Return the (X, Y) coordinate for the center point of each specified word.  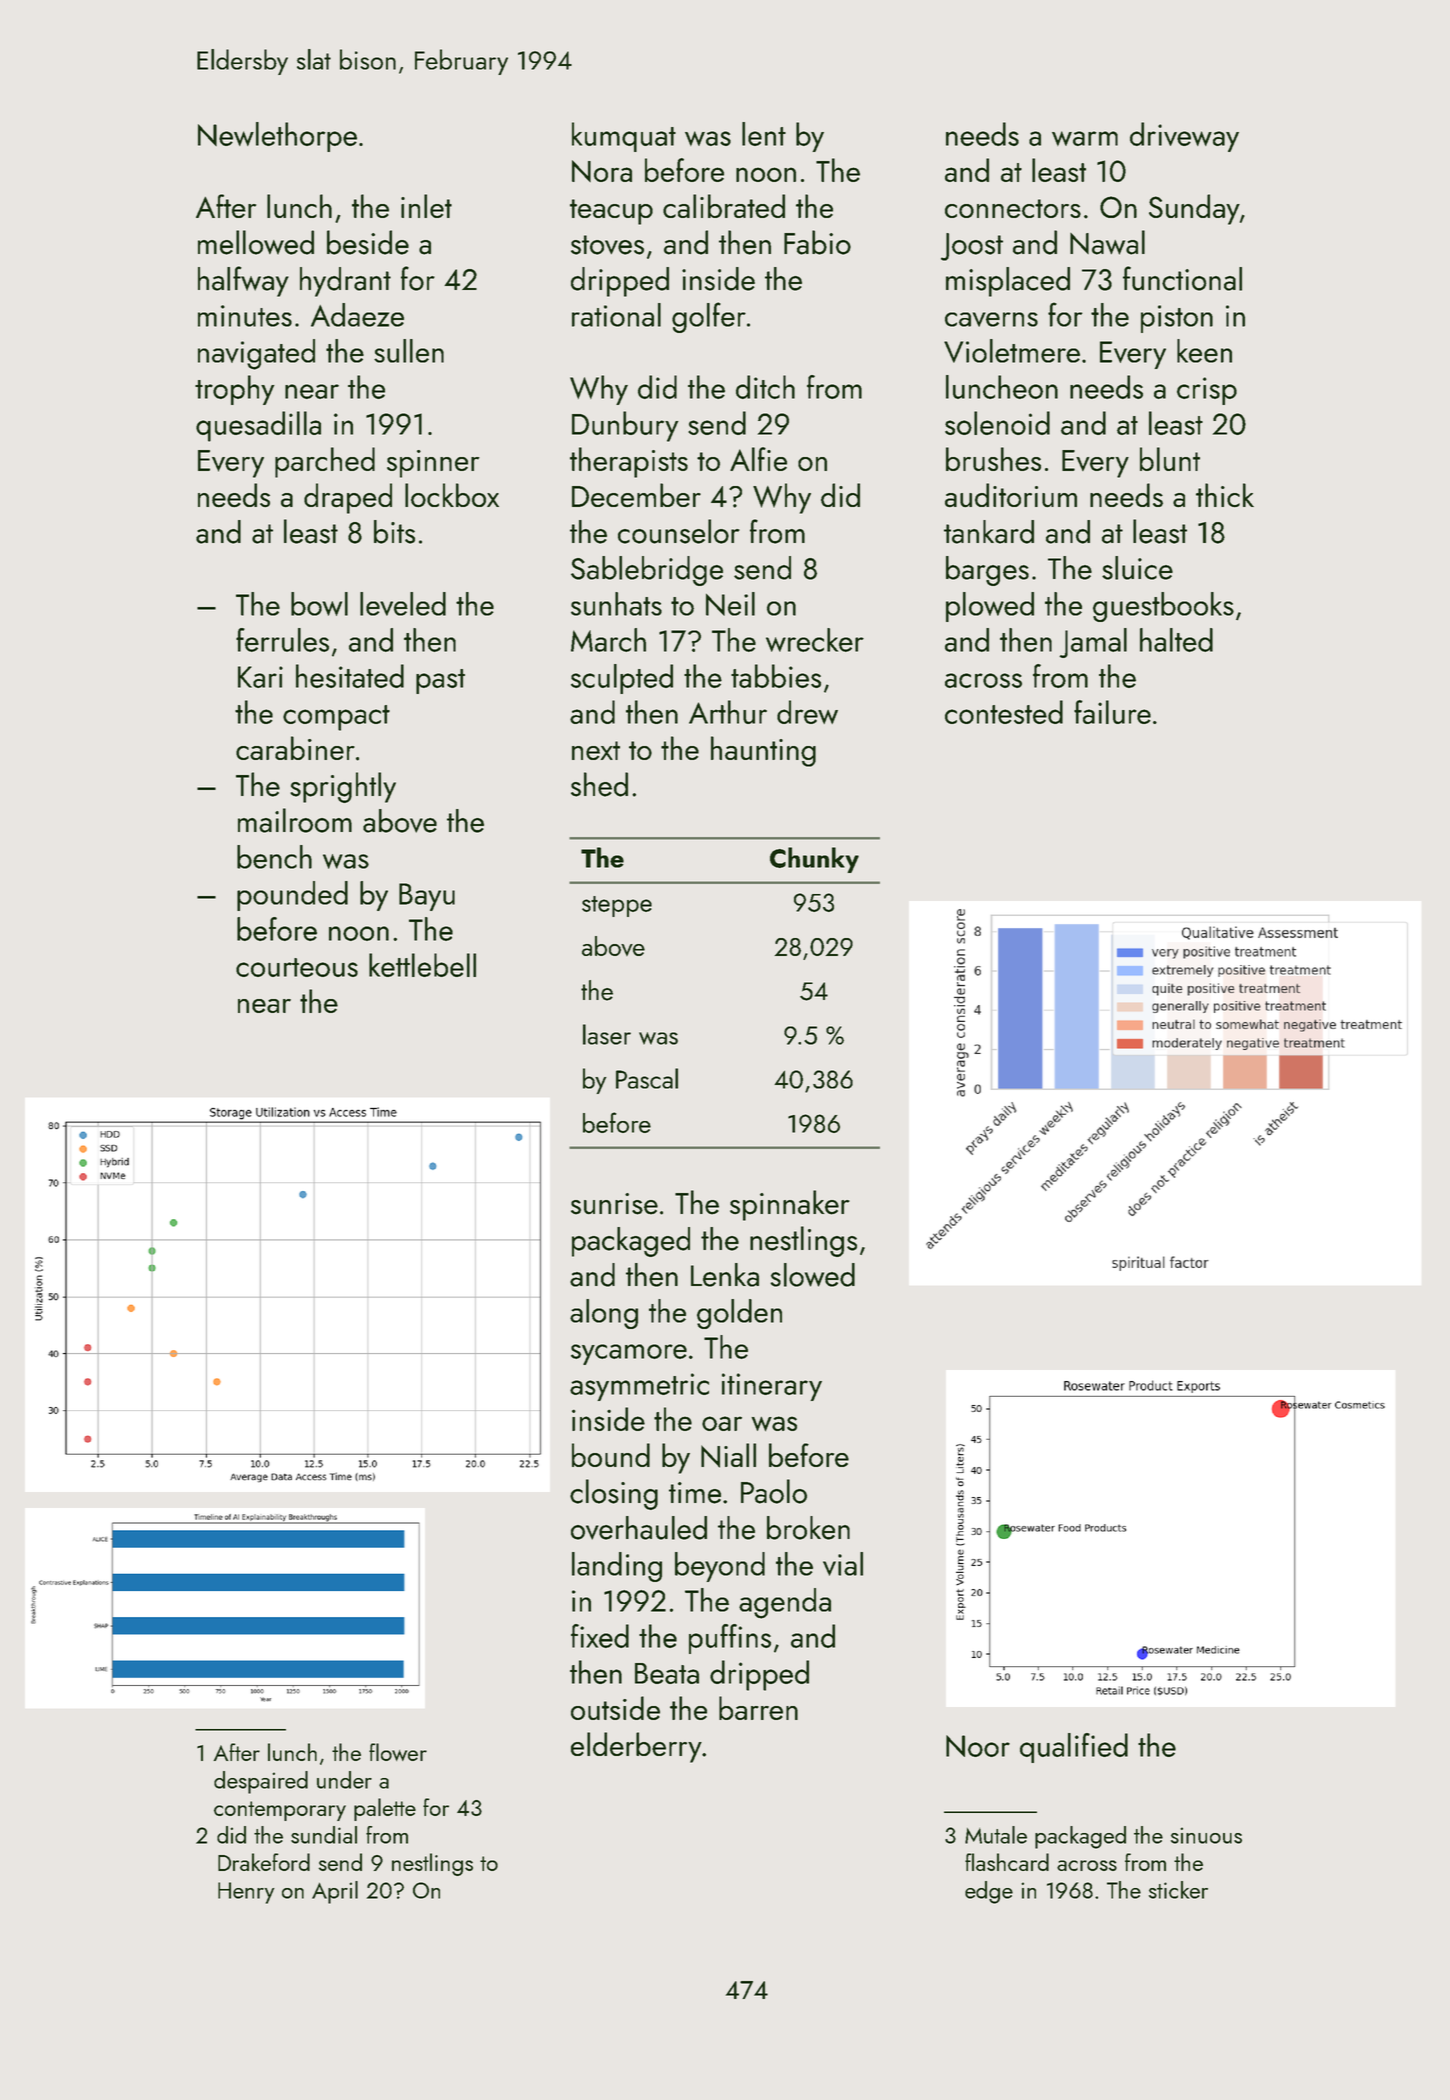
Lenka (725, 1275)
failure (1112, 712)
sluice (1137, 568)
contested (1004, 712)
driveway (1184, 137)
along (604, 1314)
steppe (617, 906)
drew (807, 712)
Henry (246, 1893)
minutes (245, 316)
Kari (260, 677)
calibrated (724, 206)
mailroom (295, 820)
